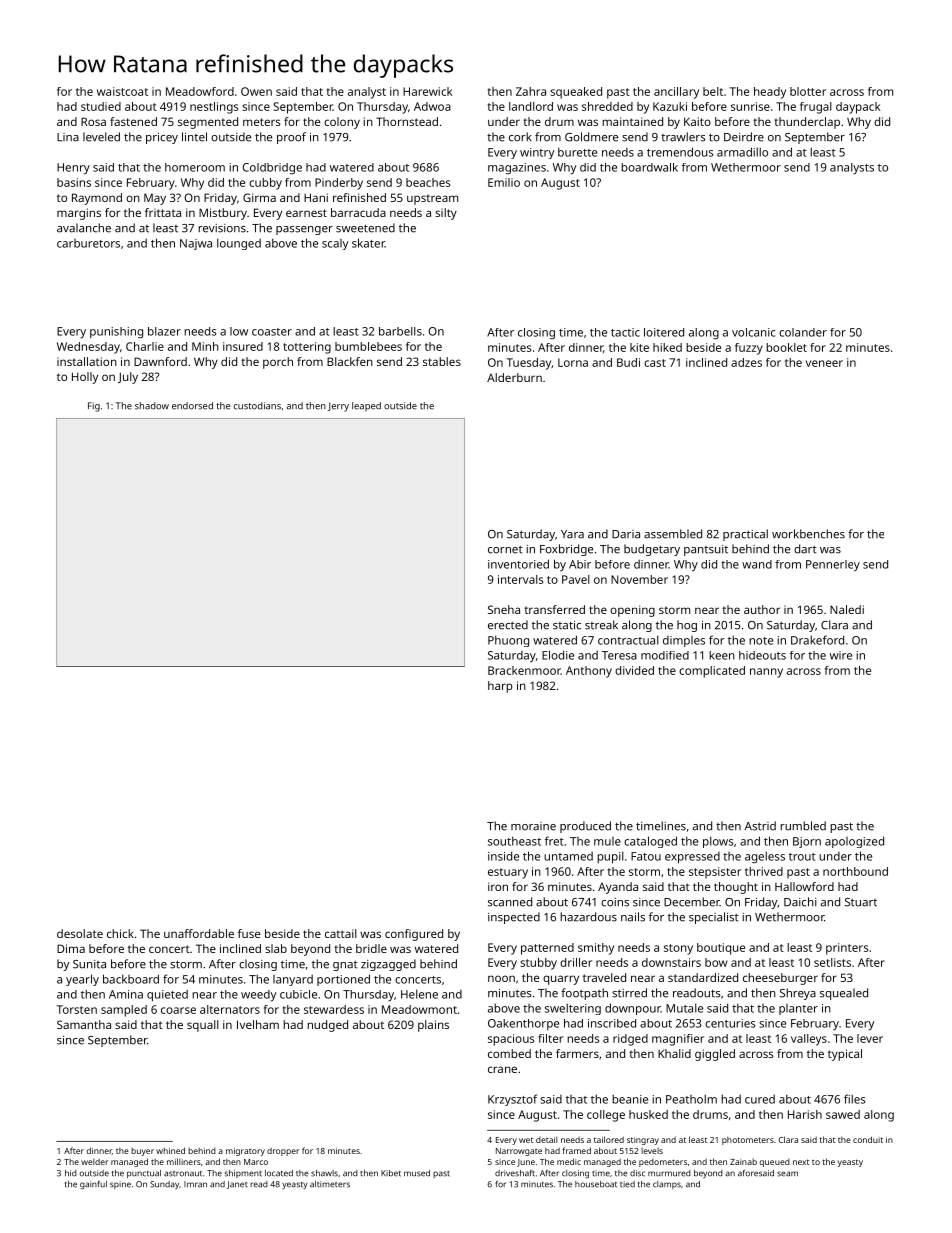  I want to click on veneer, so click(824, 363).
